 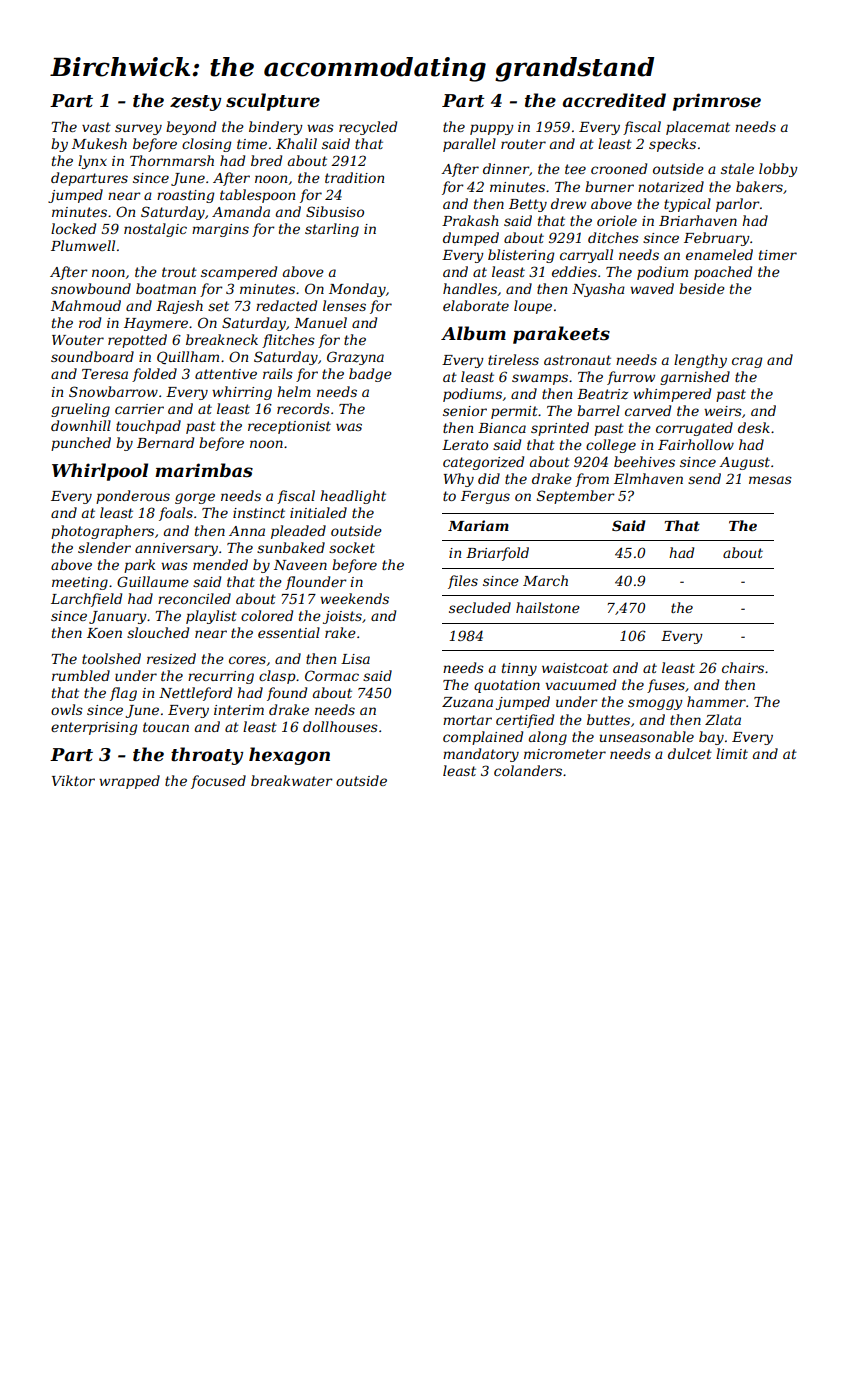 What do you see at coordinates (485, 497) in the image?
I see `Fergus` at bounding box center [485, 497].
